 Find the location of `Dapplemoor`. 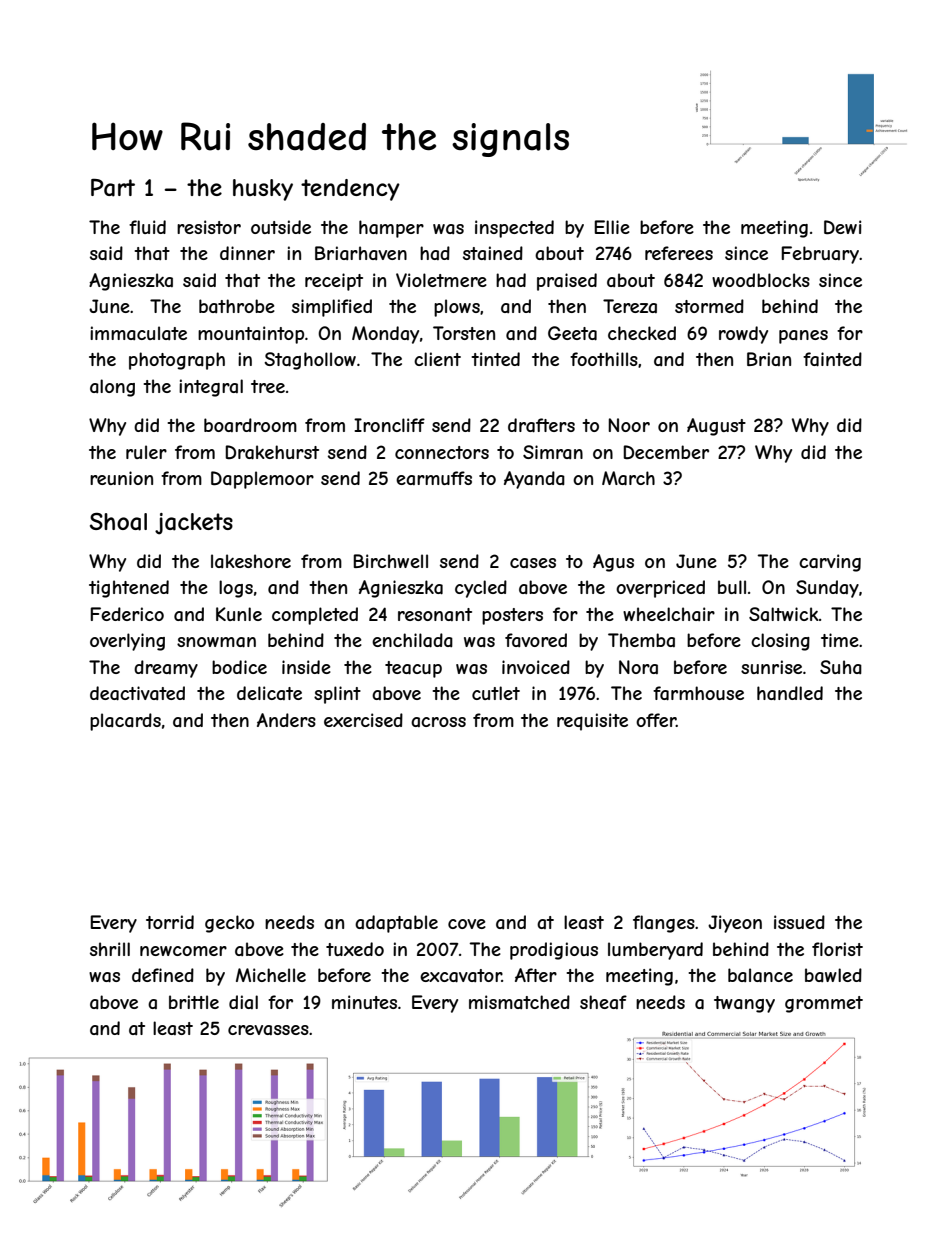

Dapplemoor is located at coordinates (262, 480).
